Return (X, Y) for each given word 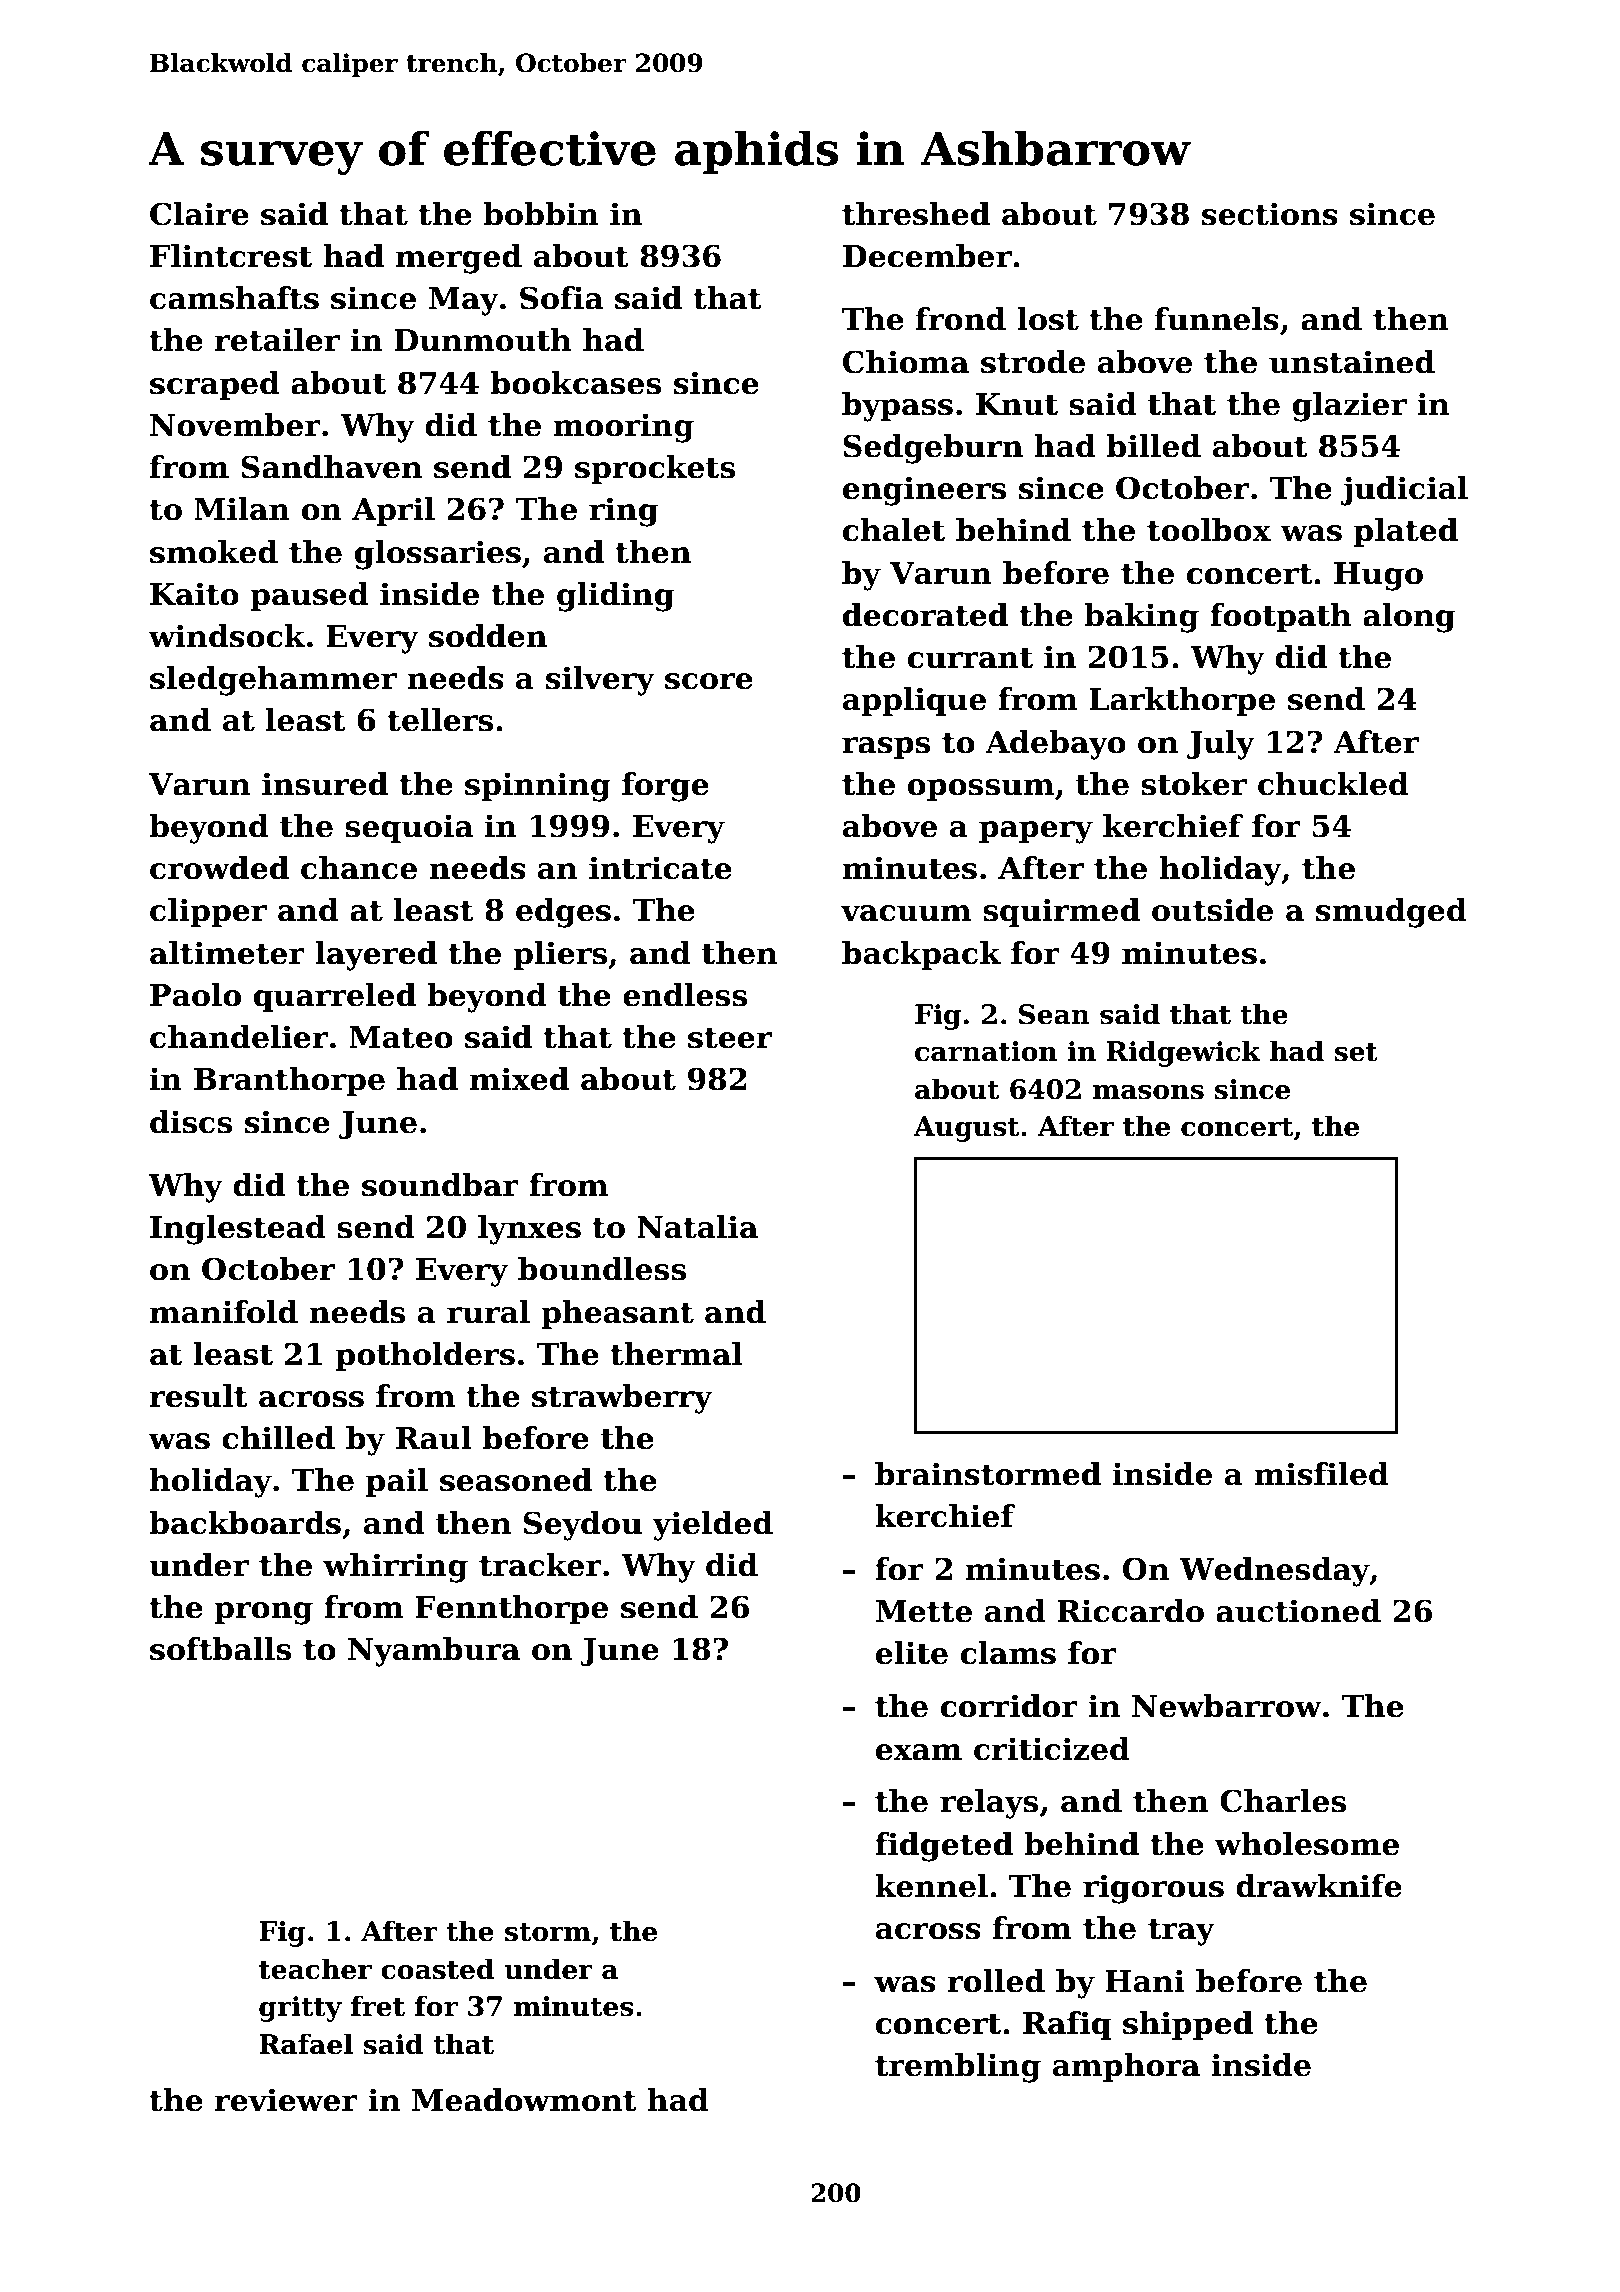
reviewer (286, 2100)
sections (1270, 214)
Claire (199, 214)
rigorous (1153, 1889)
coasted (437, 1969)
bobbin (541, 214)
